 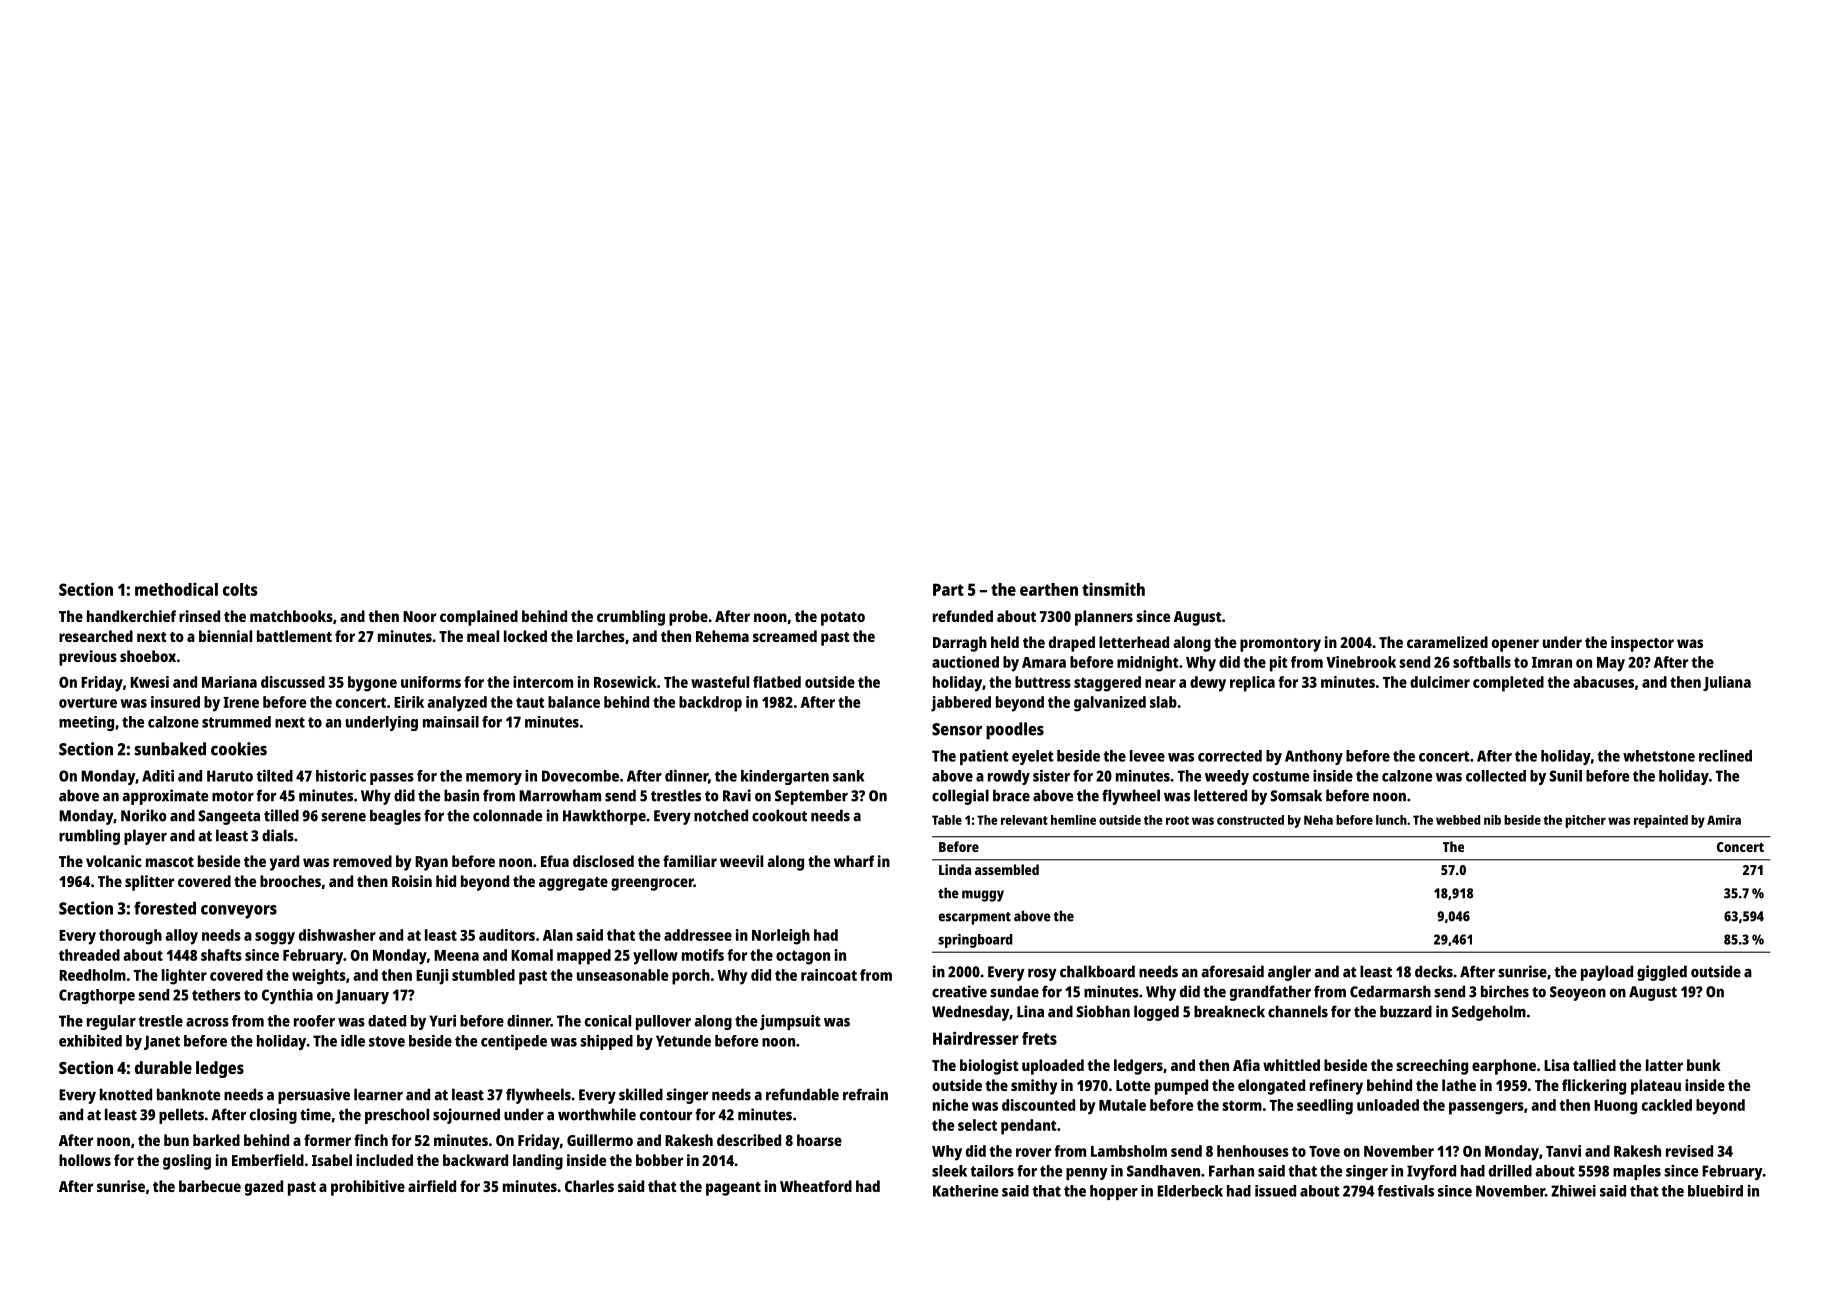 What do you see at coordinates (984, 757) in the page?
I see `patient` at bounding box center [984, 757].
